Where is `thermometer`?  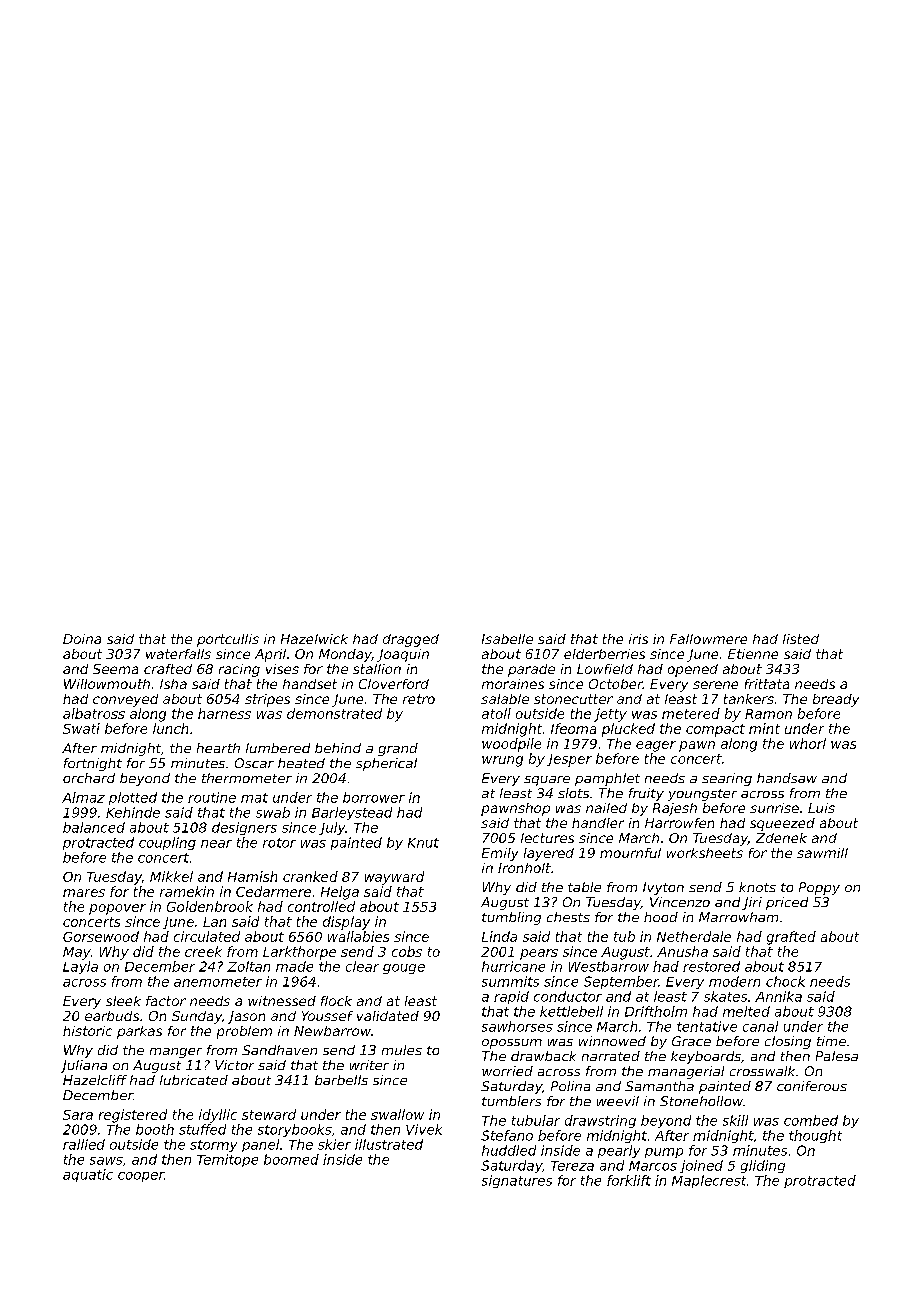 thermometer is located at coordinates (247, 778).
